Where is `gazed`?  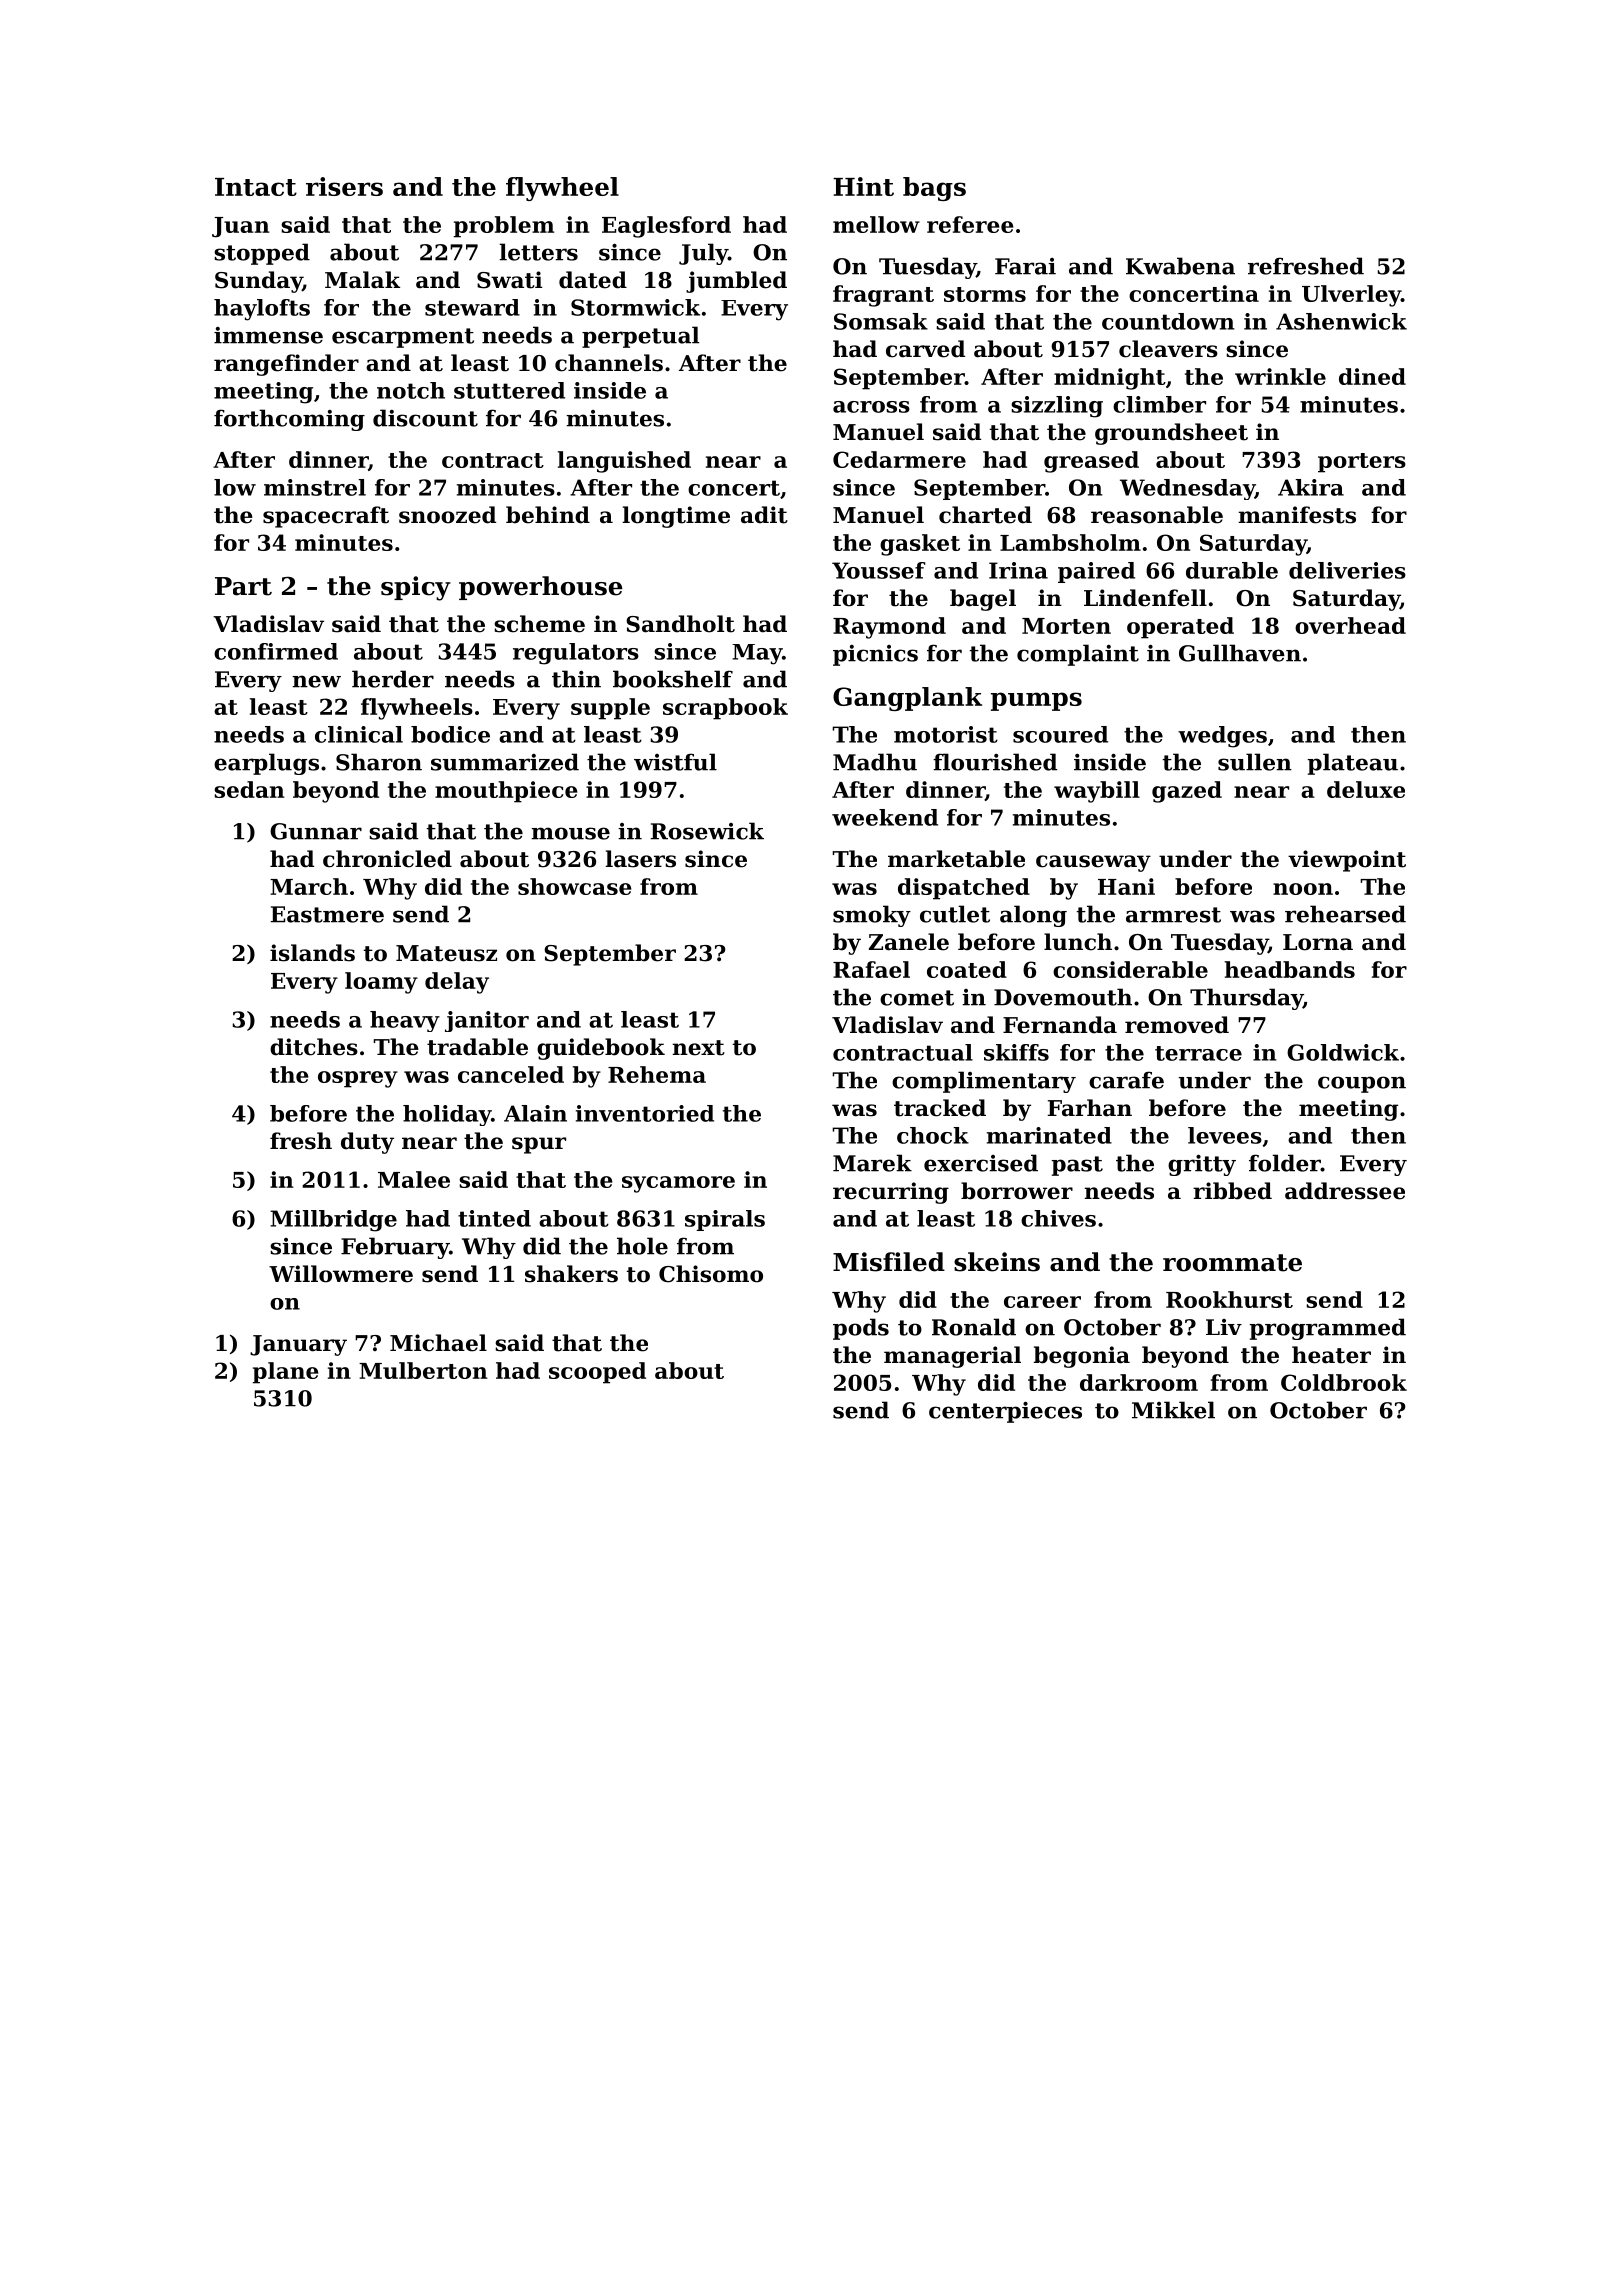 gazed is located at coordinates (1187, 792).
